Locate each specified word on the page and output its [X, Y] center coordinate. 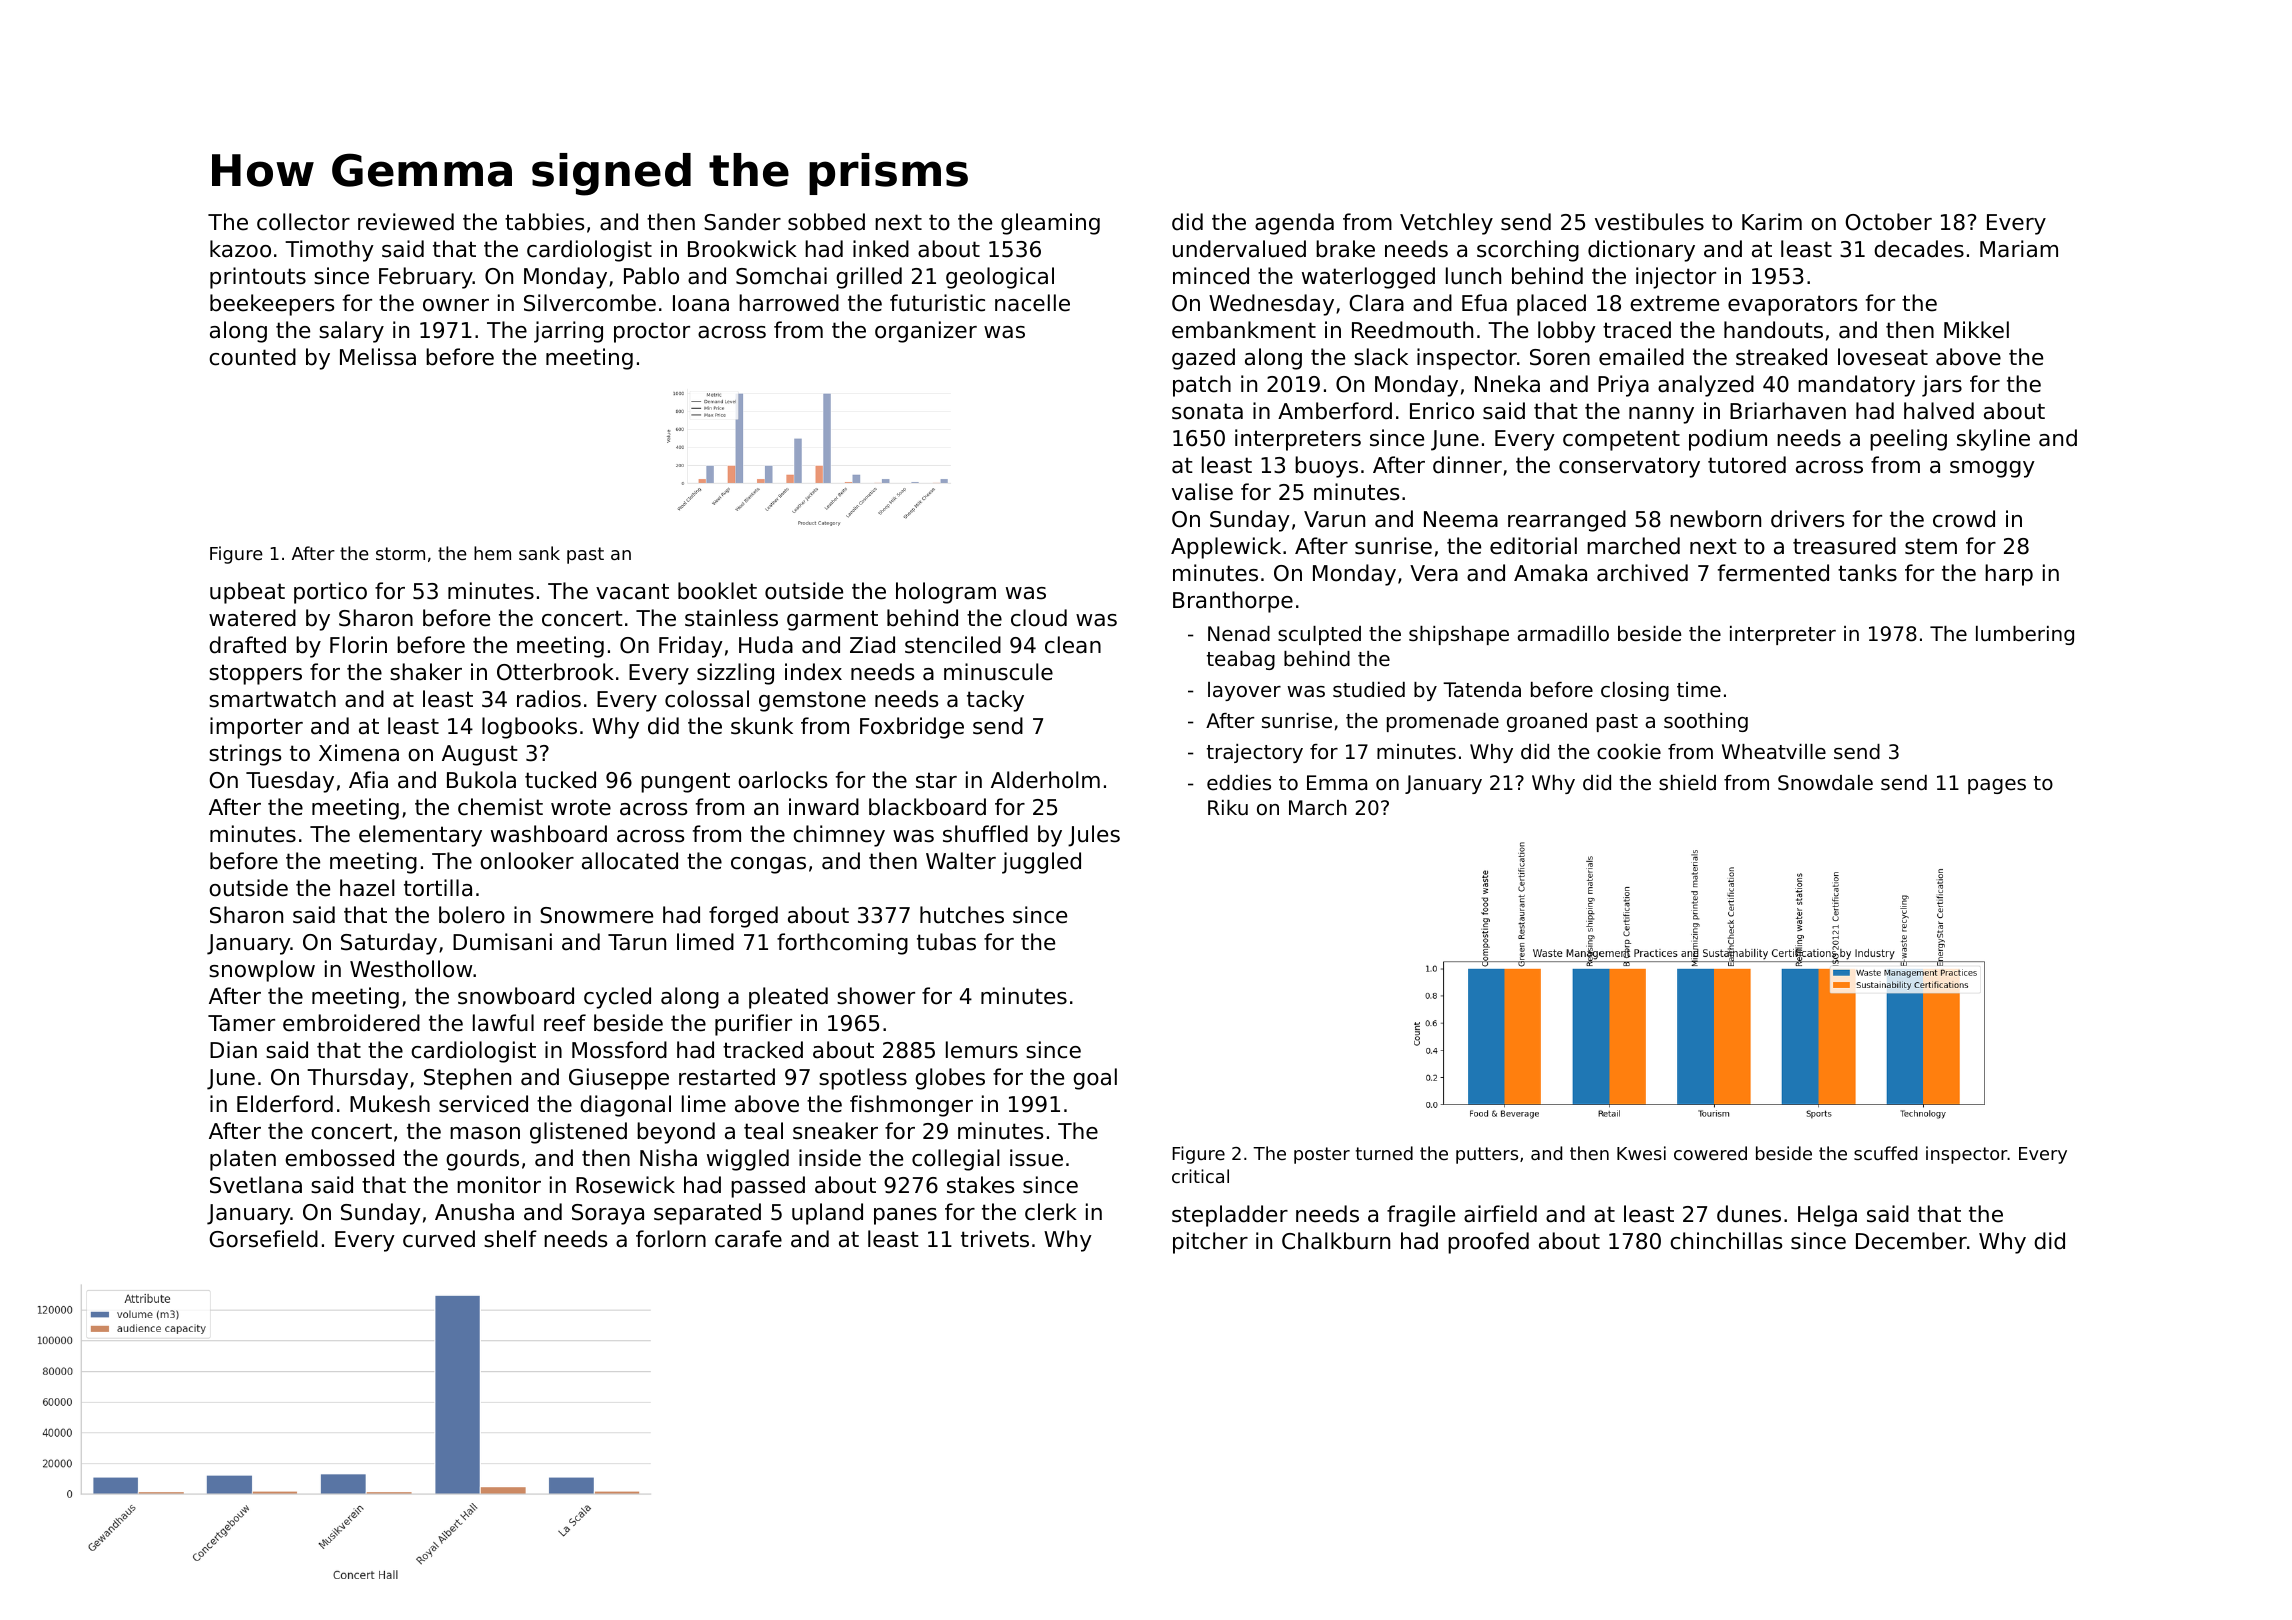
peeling [1908, 440]
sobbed [826, 222]
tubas [946, 942]
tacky [995, 701]
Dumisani [502, 942]
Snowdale [1825, 783]
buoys [1326, 467]
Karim [1772, 222]
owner [456, 305]
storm [400, 553]
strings [245, 755]
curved [439, 1239]
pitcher [1210, 1243]
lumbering [2025, 635]
